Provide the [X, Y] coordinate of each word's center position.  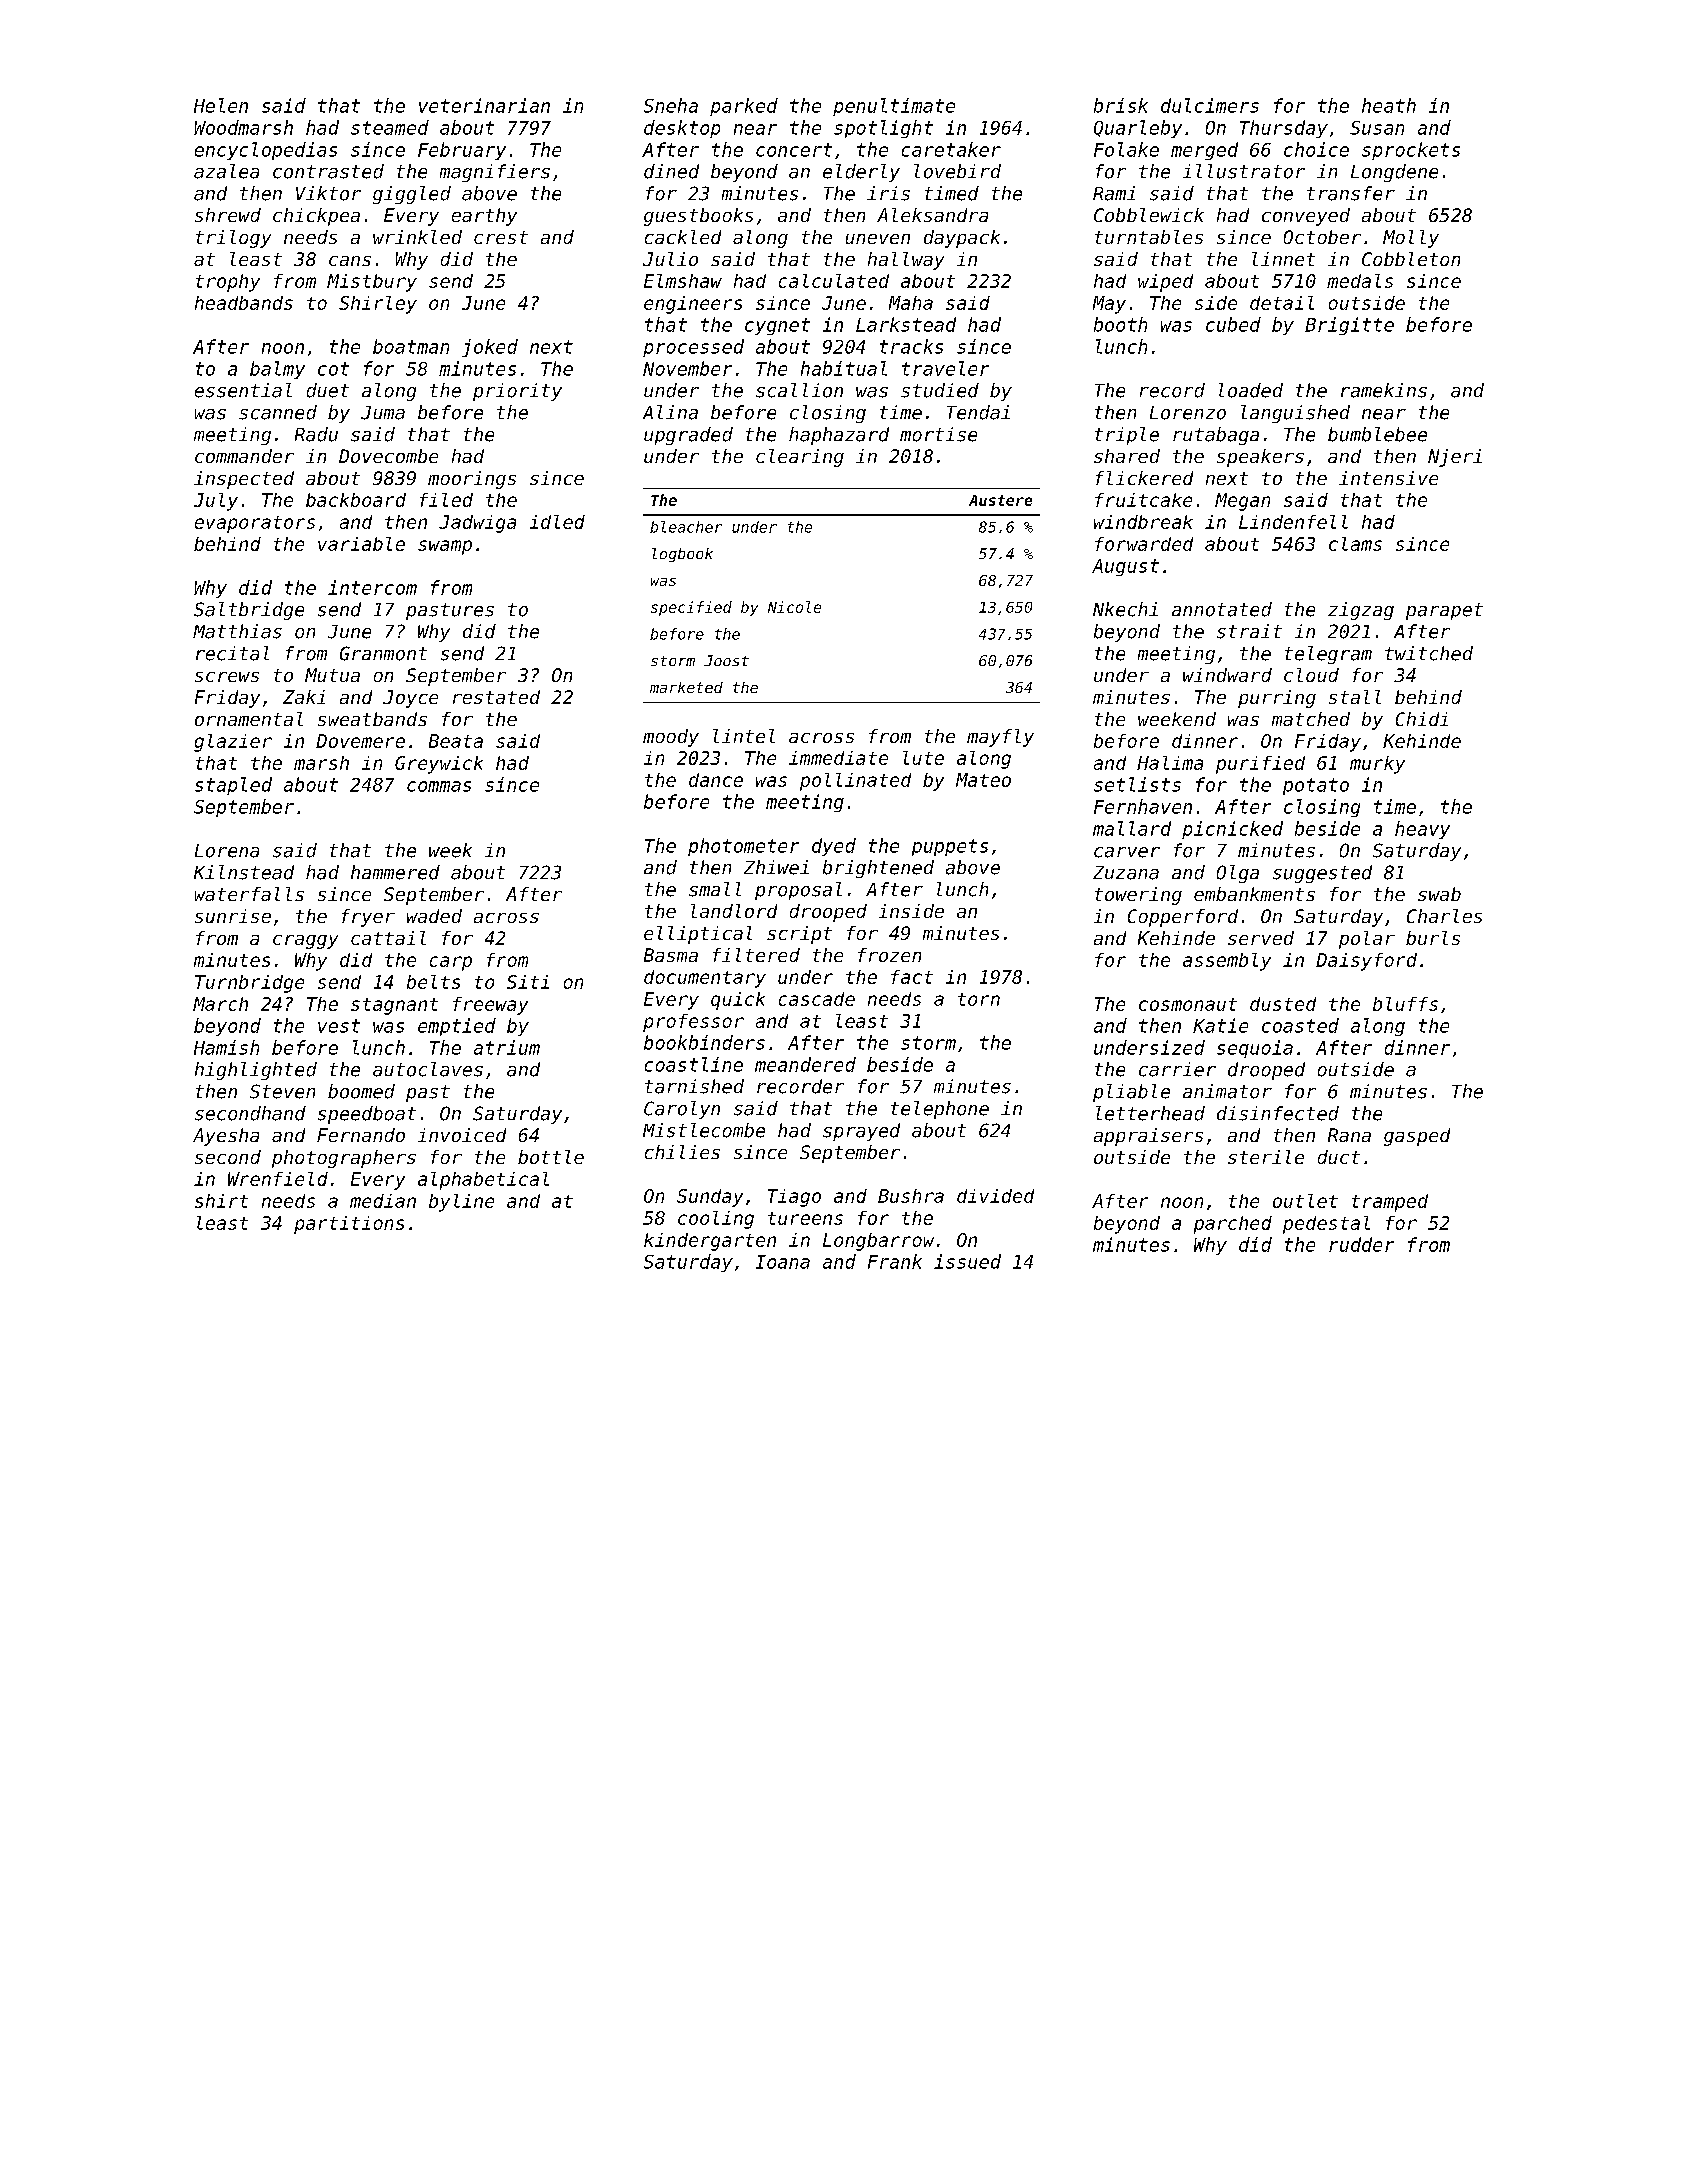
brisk [1121, 105]
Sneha [671, 105]
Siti [528, 982]
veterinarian [484, 105]
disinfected [1278, 1113]
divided [995, 1196]
